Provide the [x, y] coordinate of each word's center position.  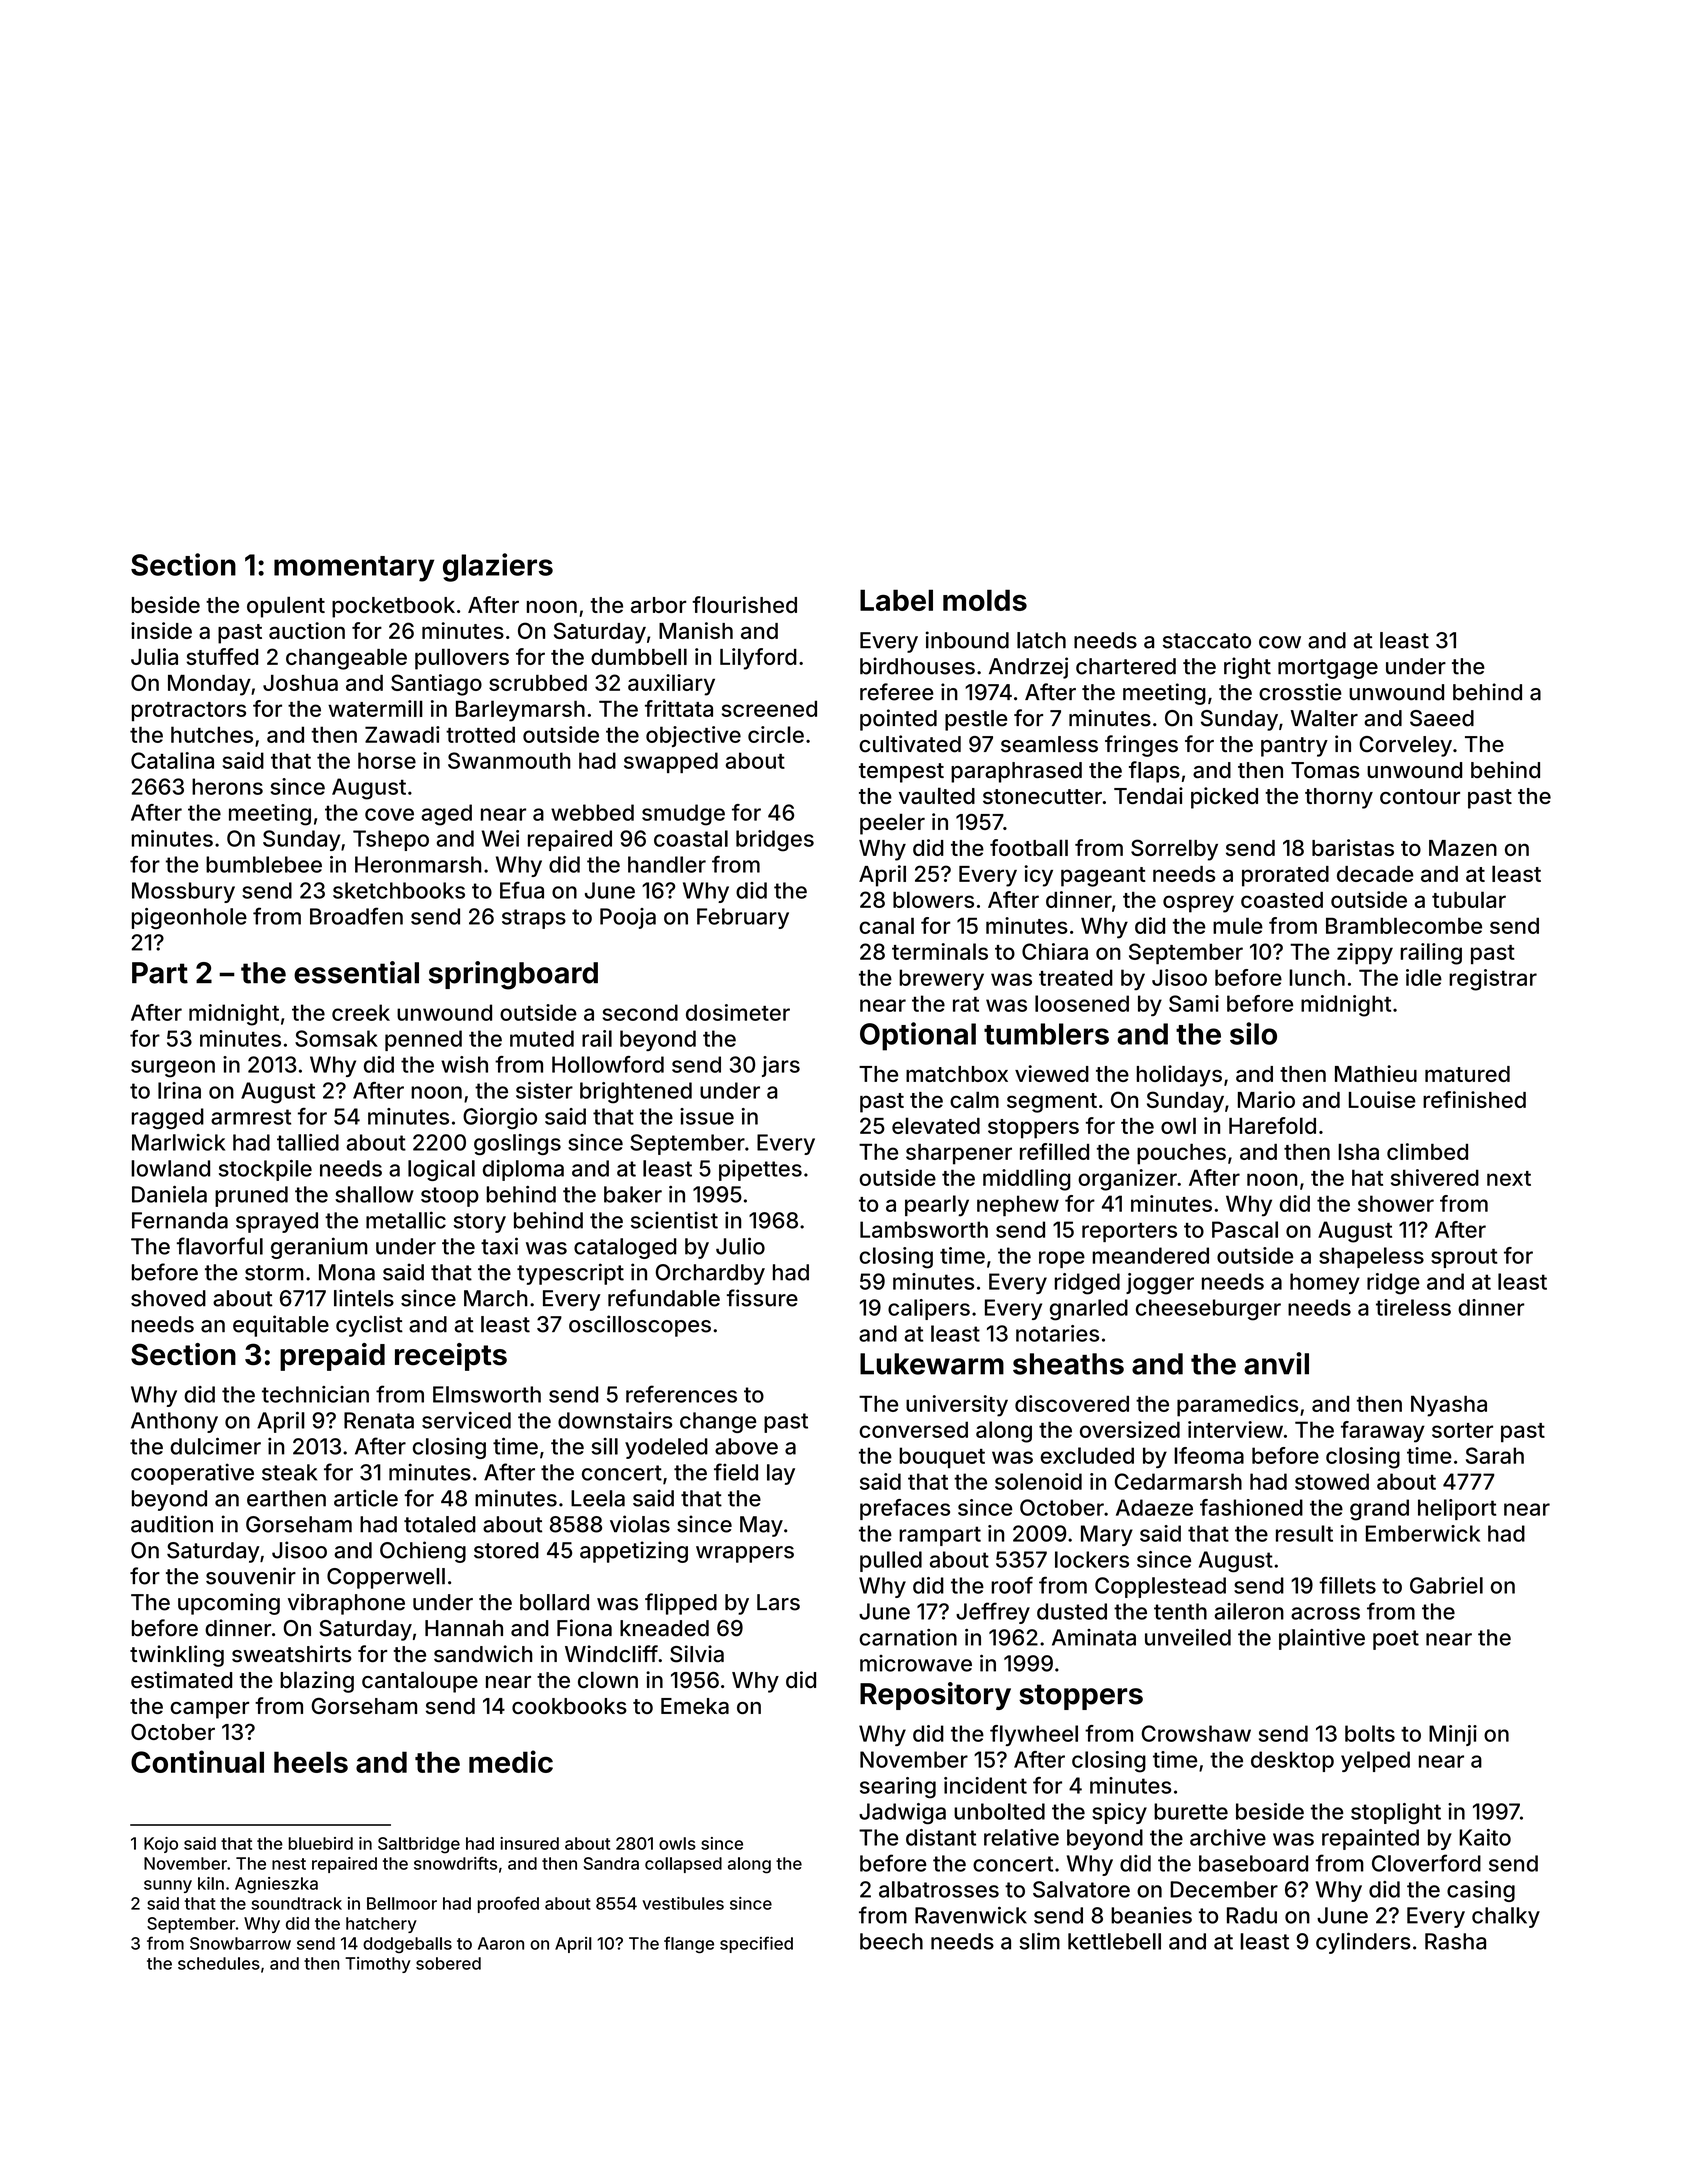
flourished [744, 604]
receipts [451, 1357]
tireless [1413, 1307]
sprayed [277, 1222]
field [736, 1472]
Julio [740, 1246]
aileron [1249, 1611]
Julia [154, 656]
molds [985, 600]
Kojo [161, 1845]
